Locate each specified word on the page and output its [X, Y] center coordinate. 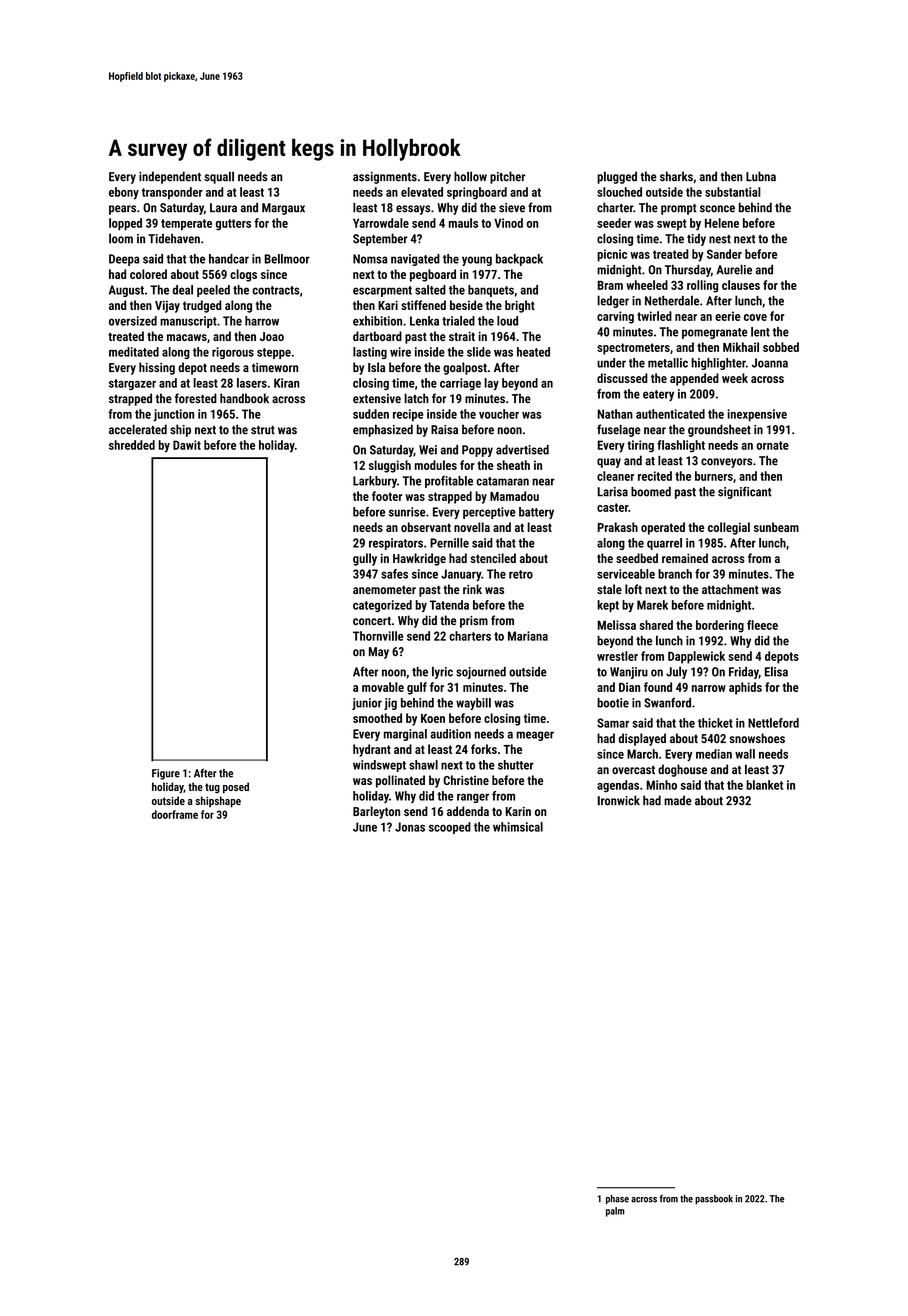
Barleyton [376, 812]
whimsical [518, 827]
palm [615, 1212]
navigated [415, 260]
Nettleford [773, 723]
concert [372, 621]
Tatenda [449, 605]
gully [365, 559]
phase [617, 1200]
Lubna [761, 176]
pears [122, 210]
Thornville [378, 636]
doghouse [682, 770]
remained [685, 558]
